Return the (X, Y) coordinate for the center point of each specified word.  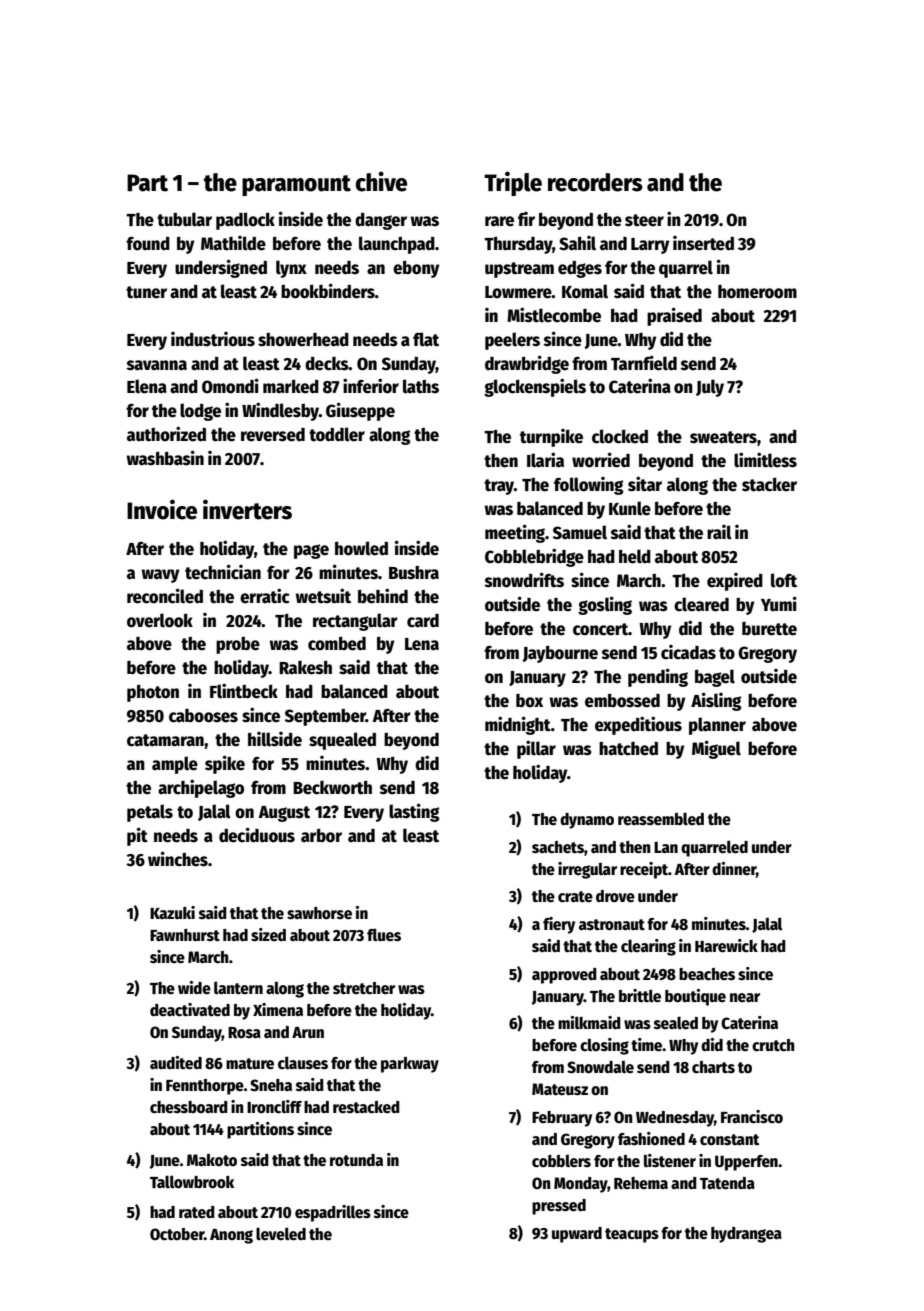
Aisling (716, 701)
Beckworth (332, 787)
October (177, 1234)
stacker (769, 484)
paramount (296, 185)
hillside (275, 739)
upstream (519, 270)
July (710, 388)
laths (421, 386)
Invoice (162, 509)
